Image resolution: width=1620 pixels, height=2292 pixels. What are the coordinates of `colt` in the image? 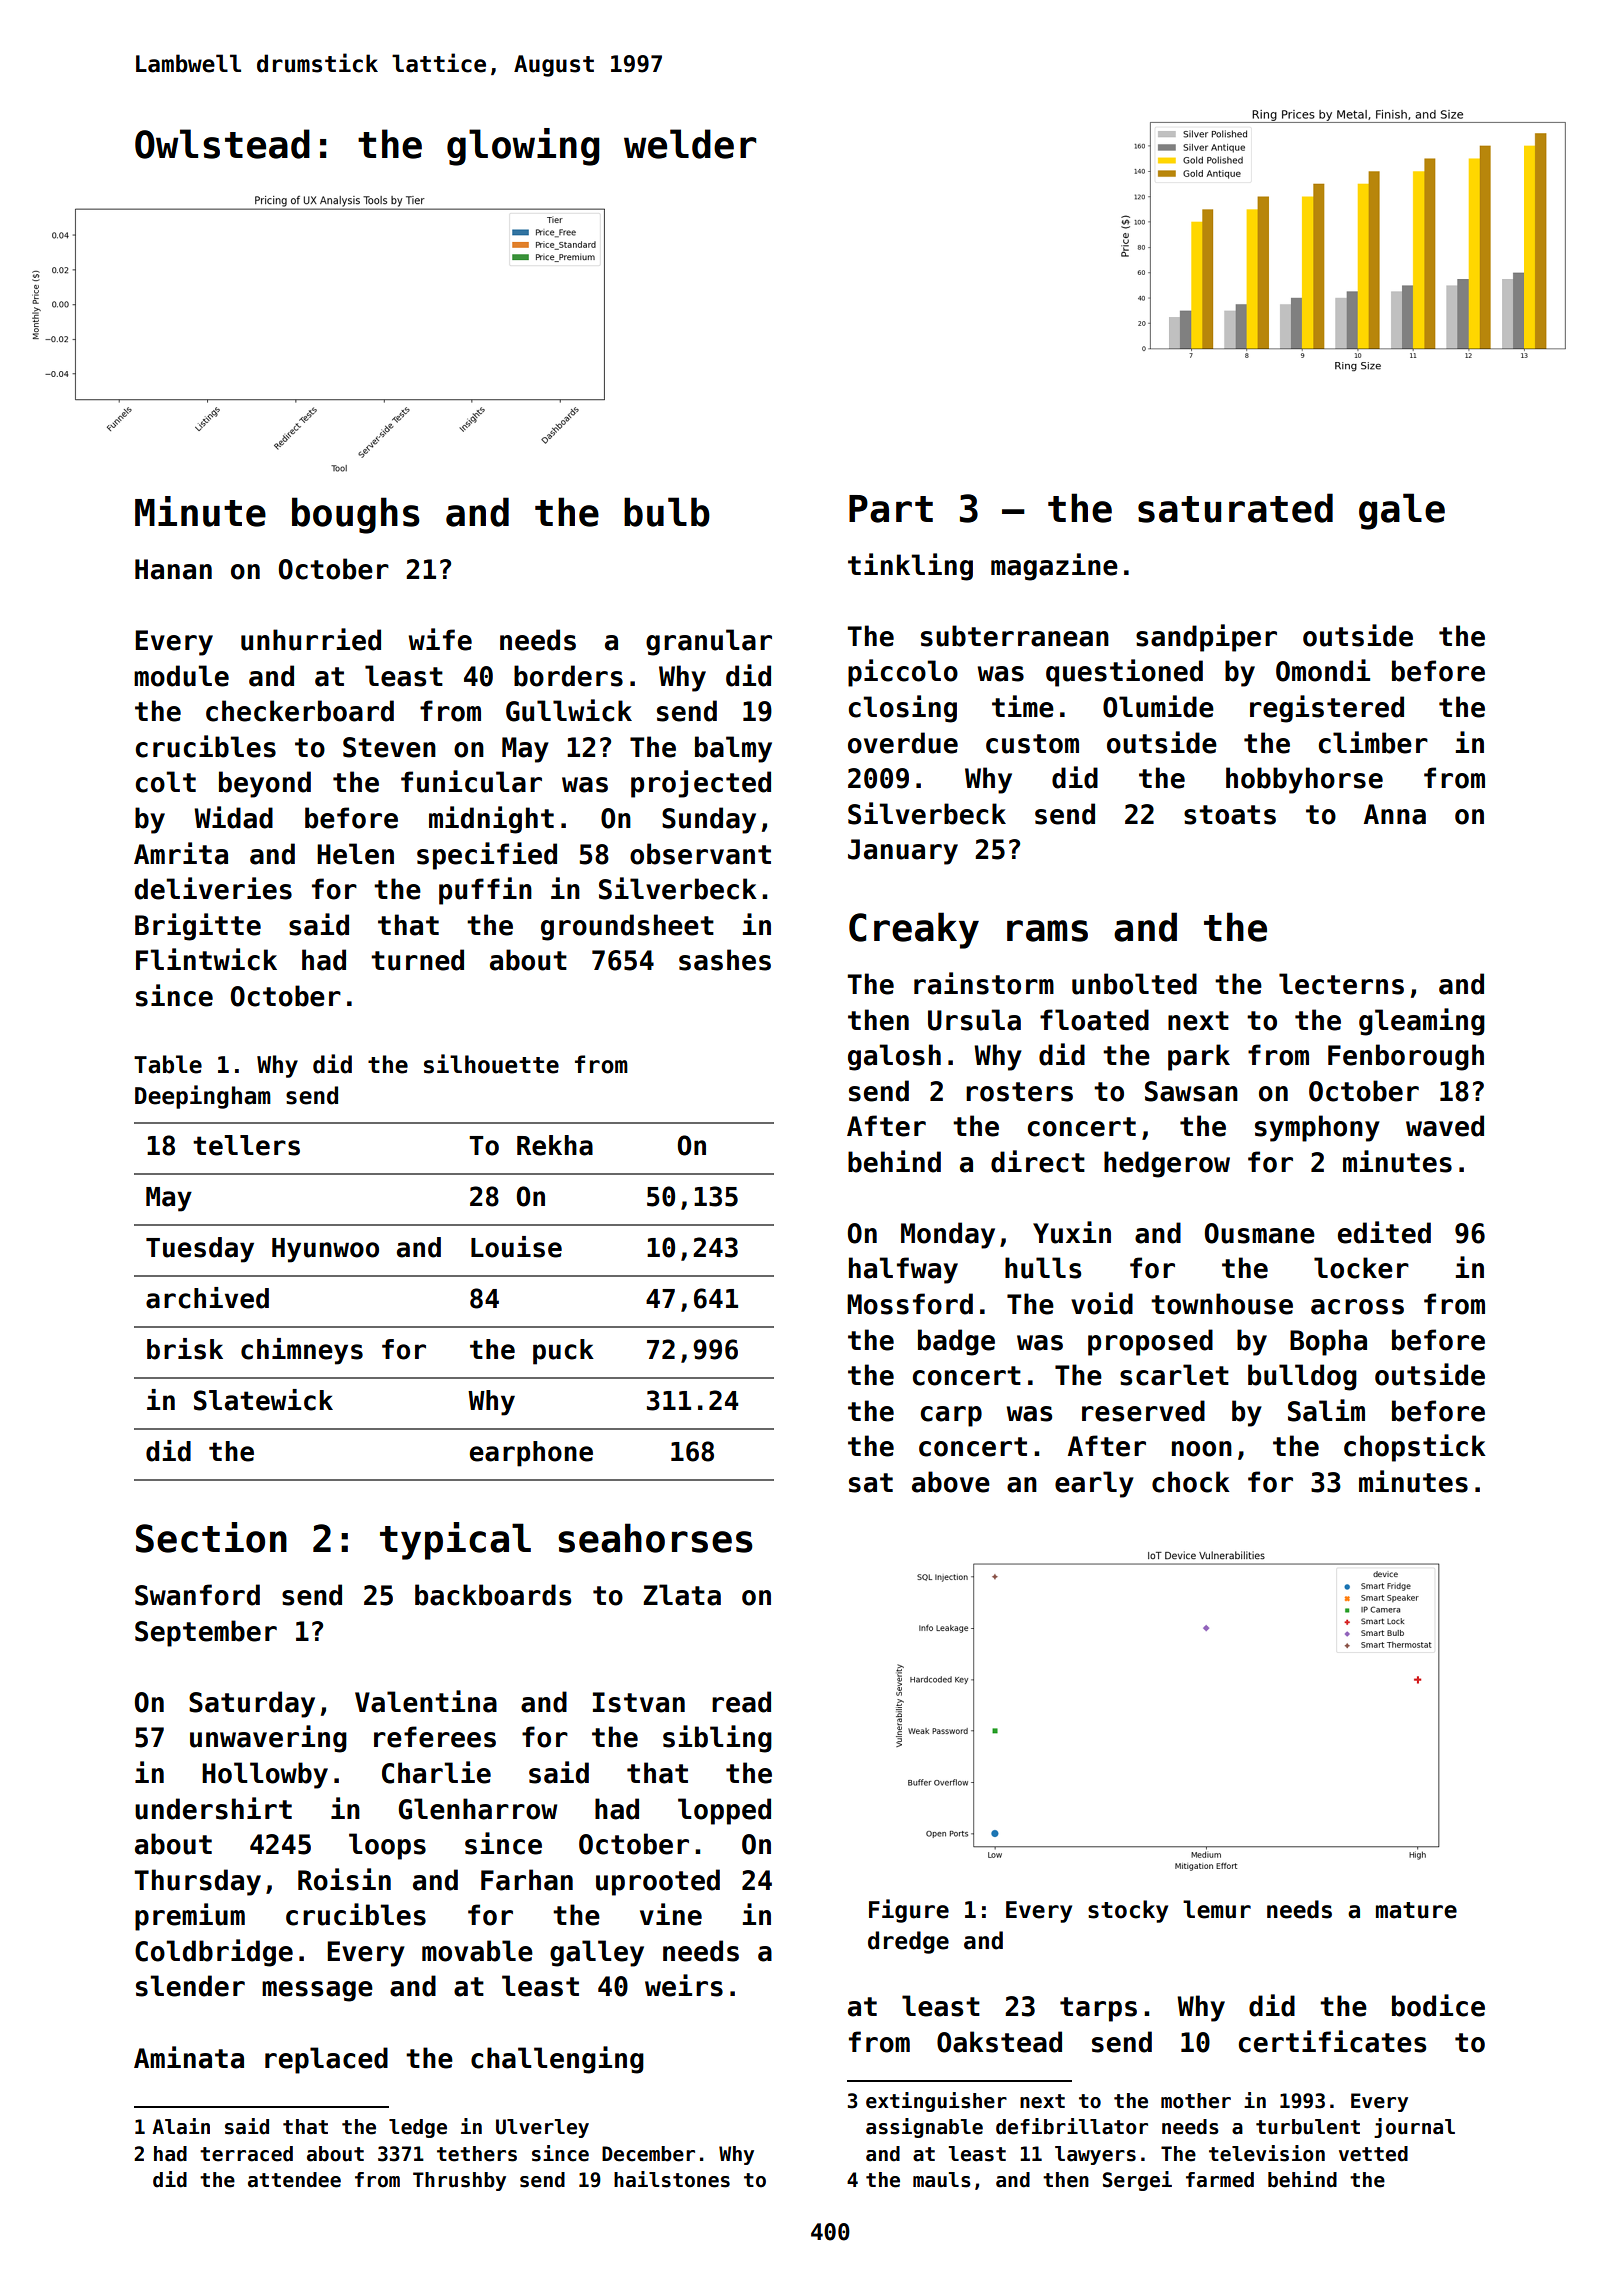 It's located at (166, 782).
